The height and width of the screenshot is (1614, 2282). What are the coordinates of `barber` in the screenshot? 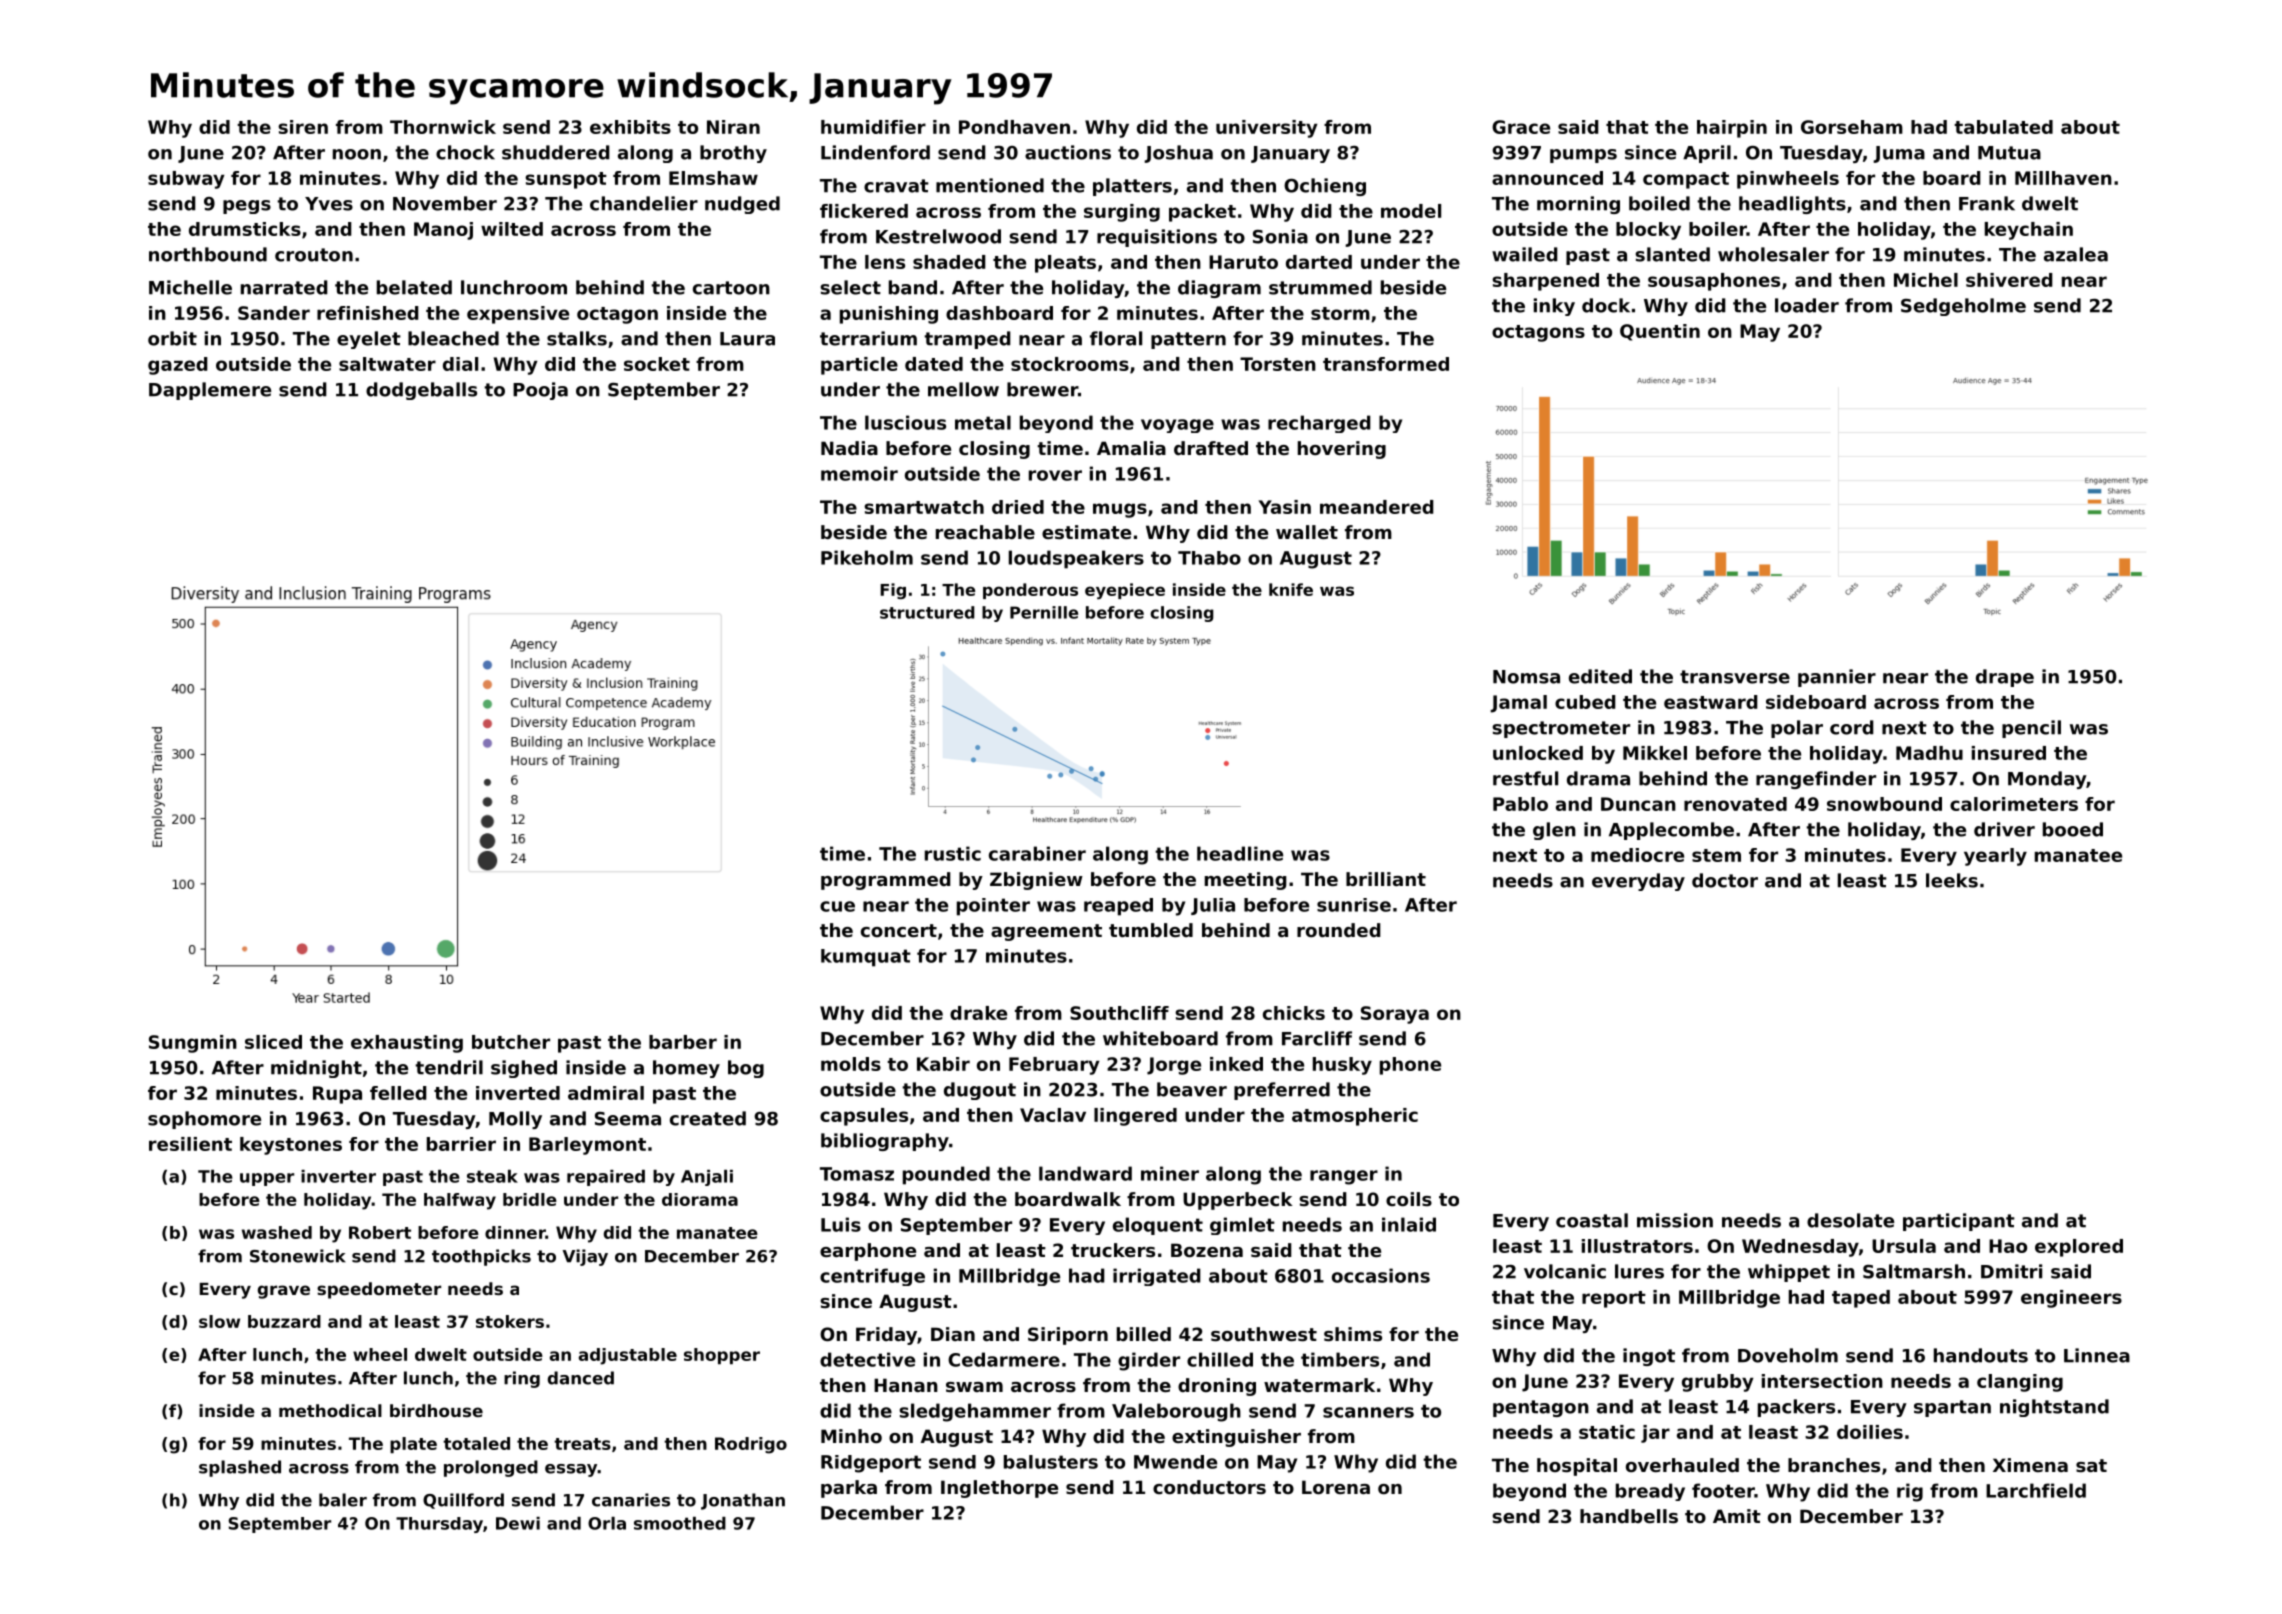 It's located at (683, 1042).
